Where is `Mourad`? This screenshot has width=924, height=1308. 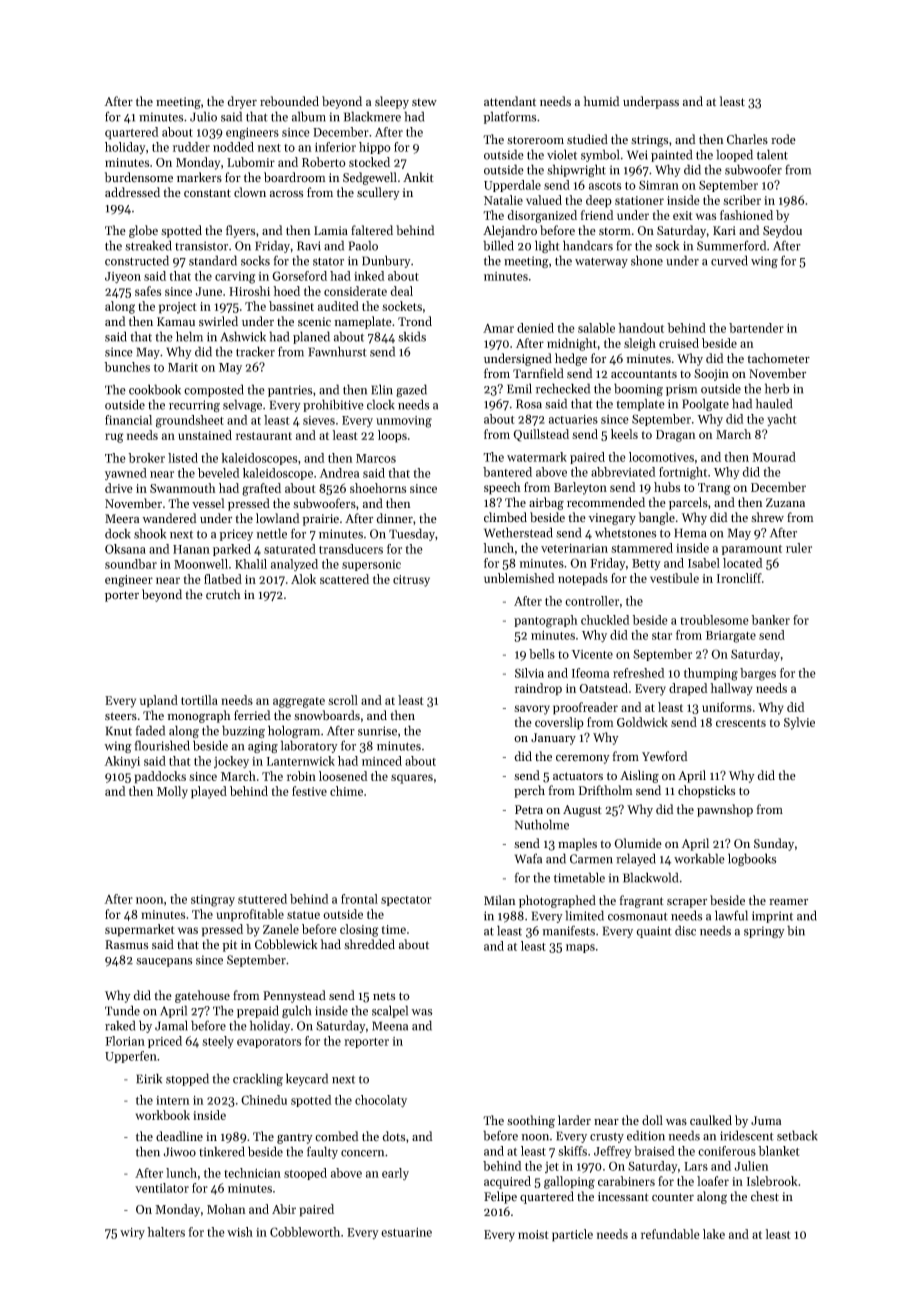
Mourad is located at coordinates (774, 457).
